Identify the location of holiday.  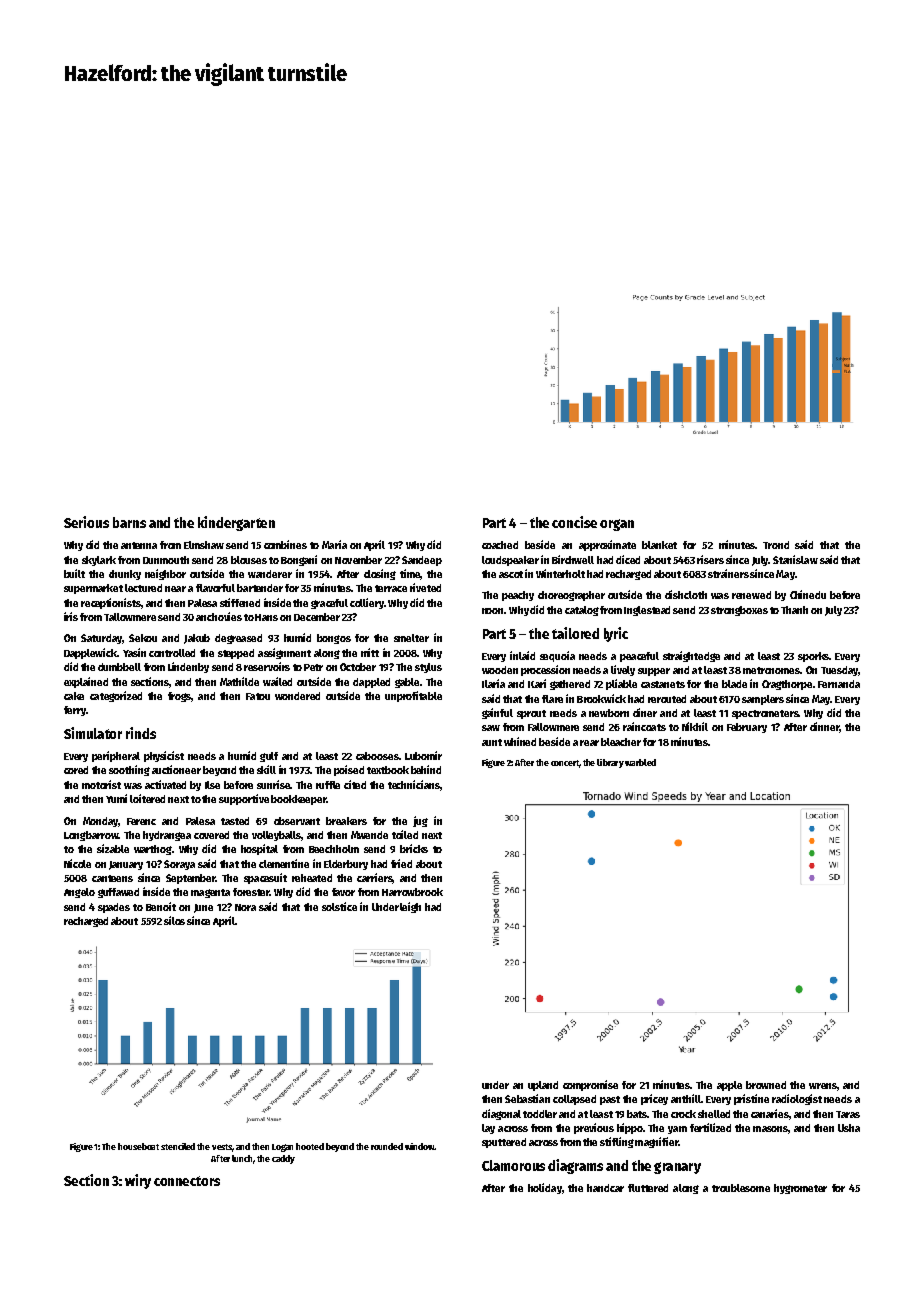
(545, 1188).
